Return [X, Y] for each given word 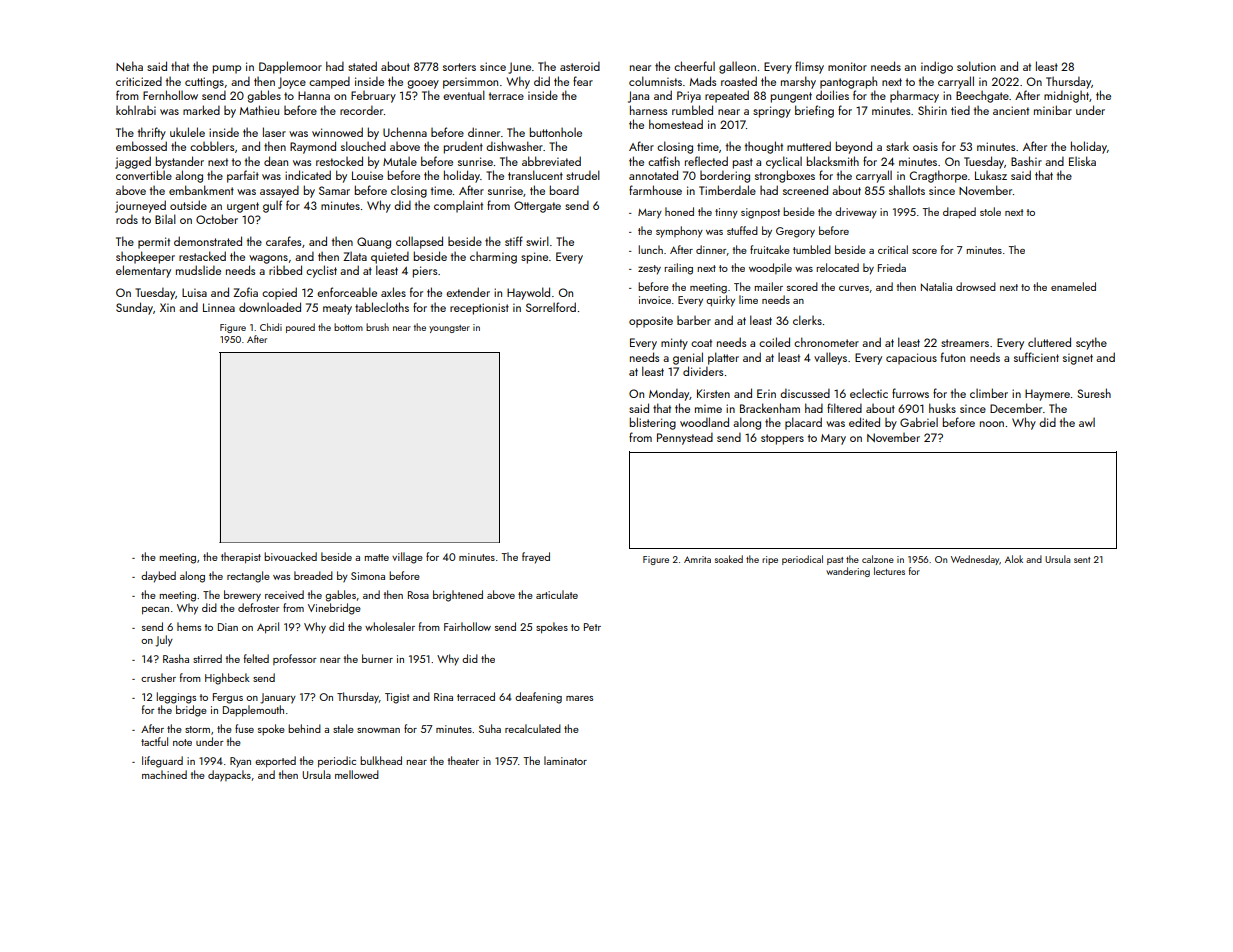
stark [897, 146]
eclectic [869, 393]
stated [362, 66]
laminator [565, 760]
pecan [155, 611]
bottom [348, 327]
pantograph [848, 83]
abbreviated [551, 161]
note [182, 742]
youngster [449, 329]
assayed [279, 191]
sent [1082, 560]
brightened [458, 596]
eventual [464, 95]
